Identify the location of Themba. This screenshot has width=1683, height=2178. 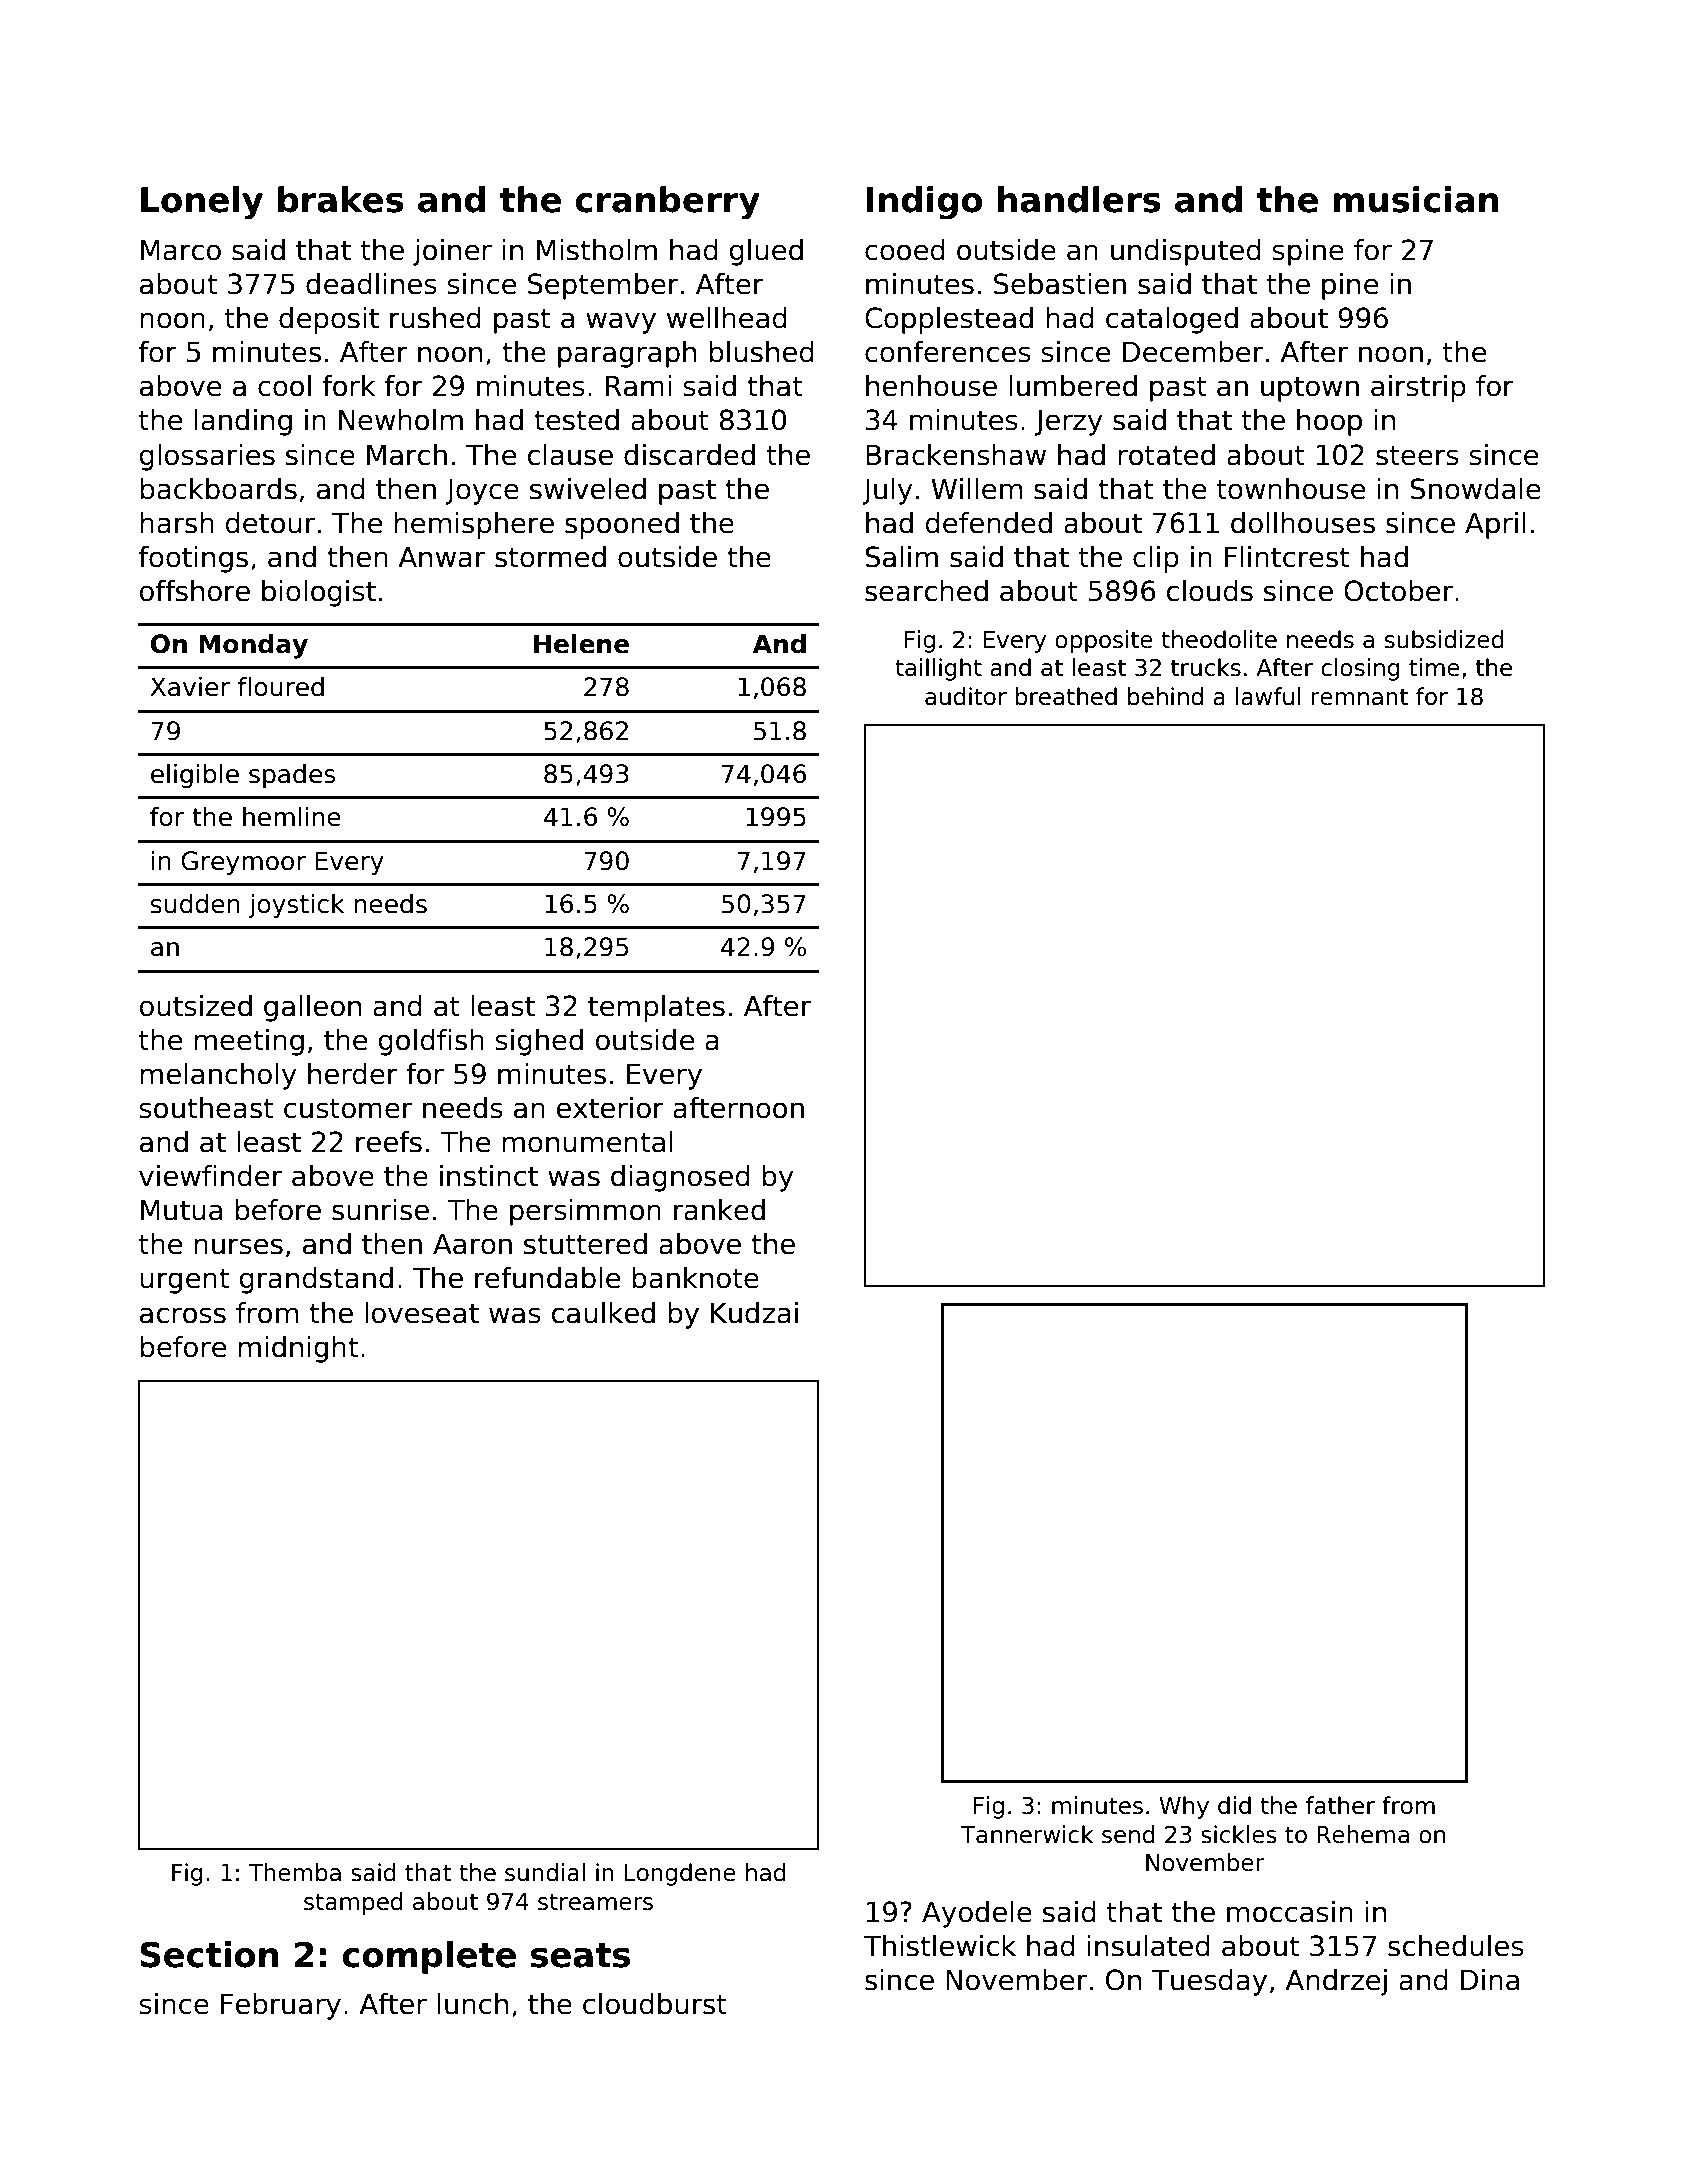
(294, 1872).
